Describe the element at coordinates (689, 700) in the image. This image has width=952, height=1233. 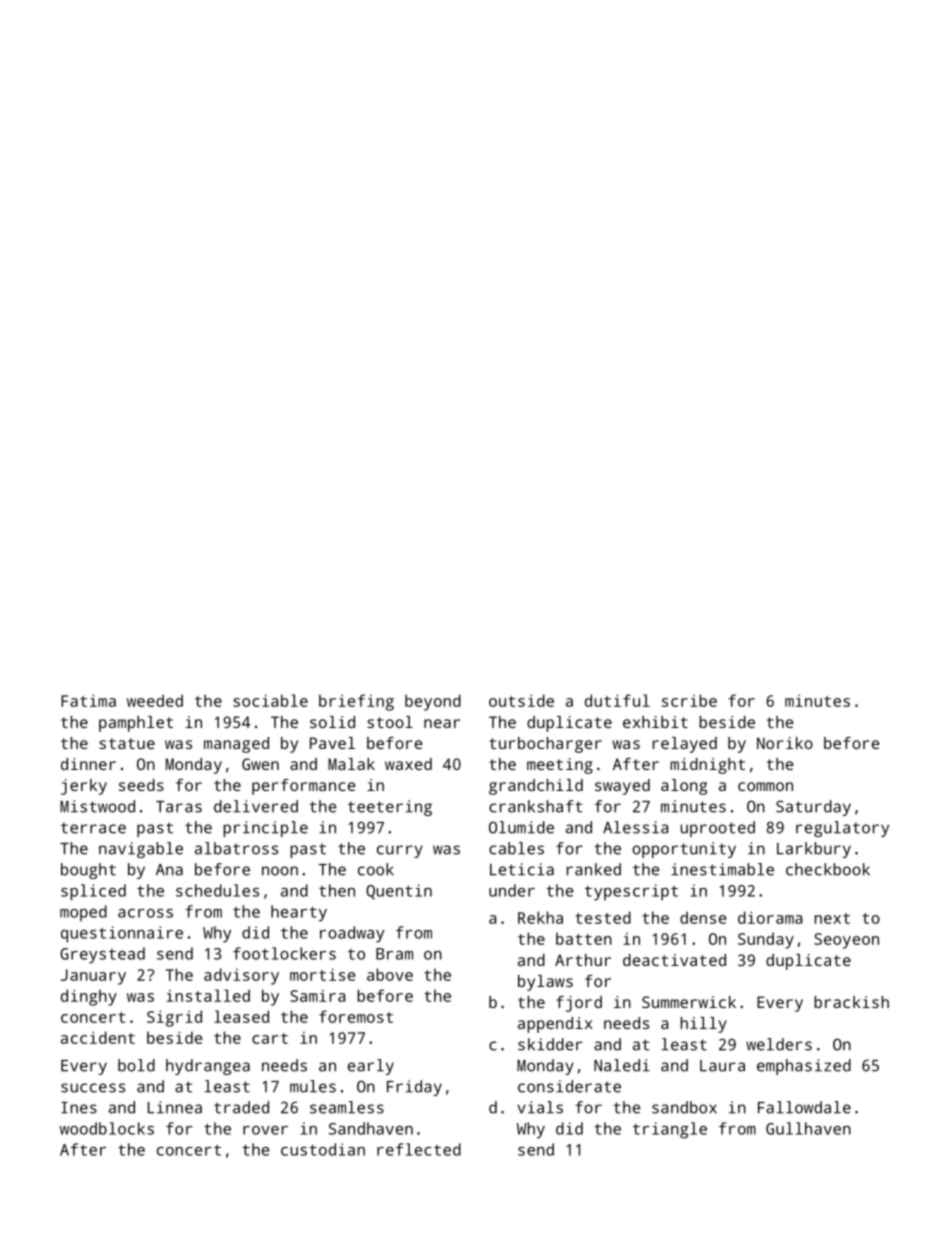
I see `scribe` at that location.
